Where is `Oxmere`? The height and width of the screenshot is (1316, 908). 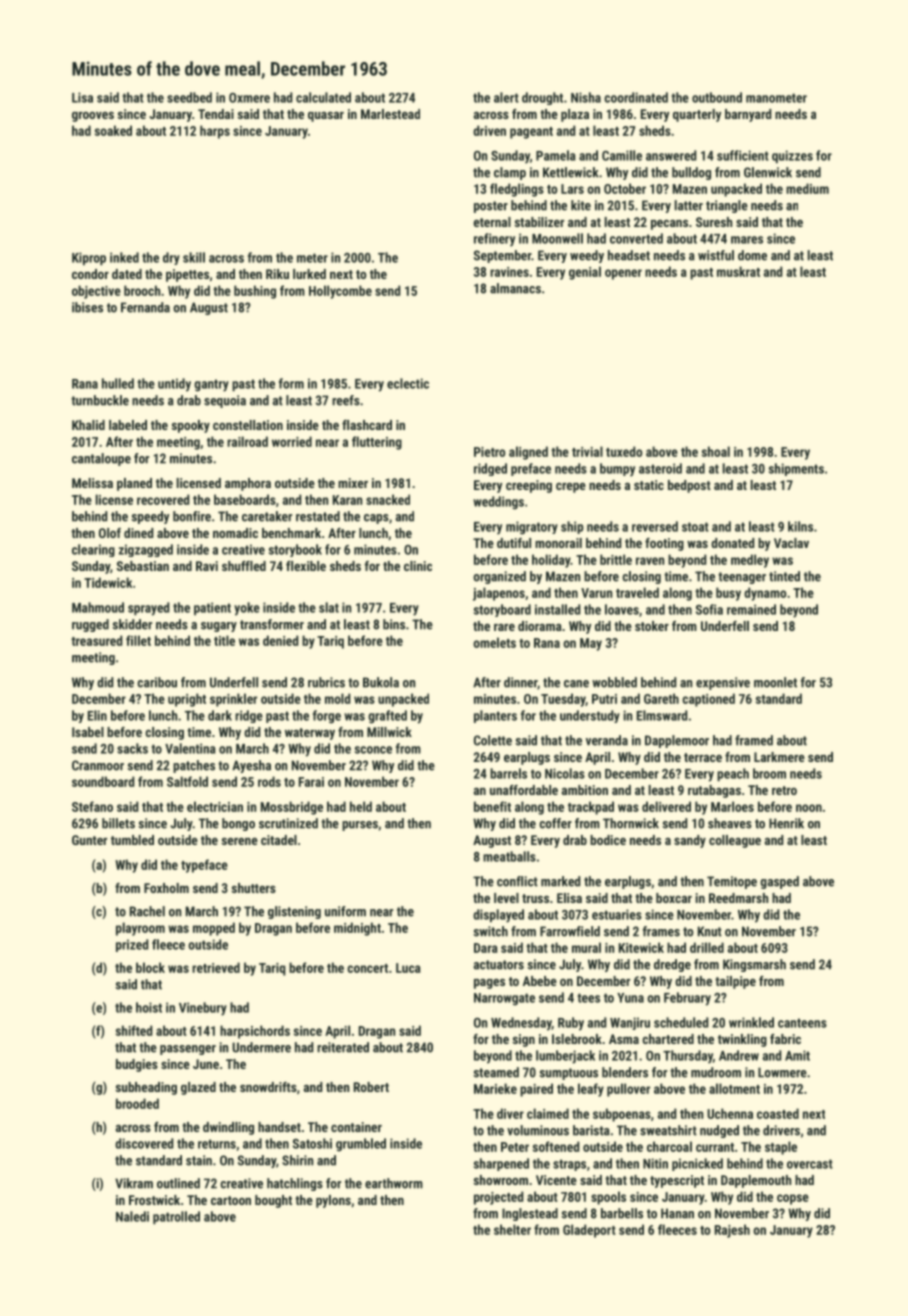
Oxmere is located at coordinates (249, 98).
